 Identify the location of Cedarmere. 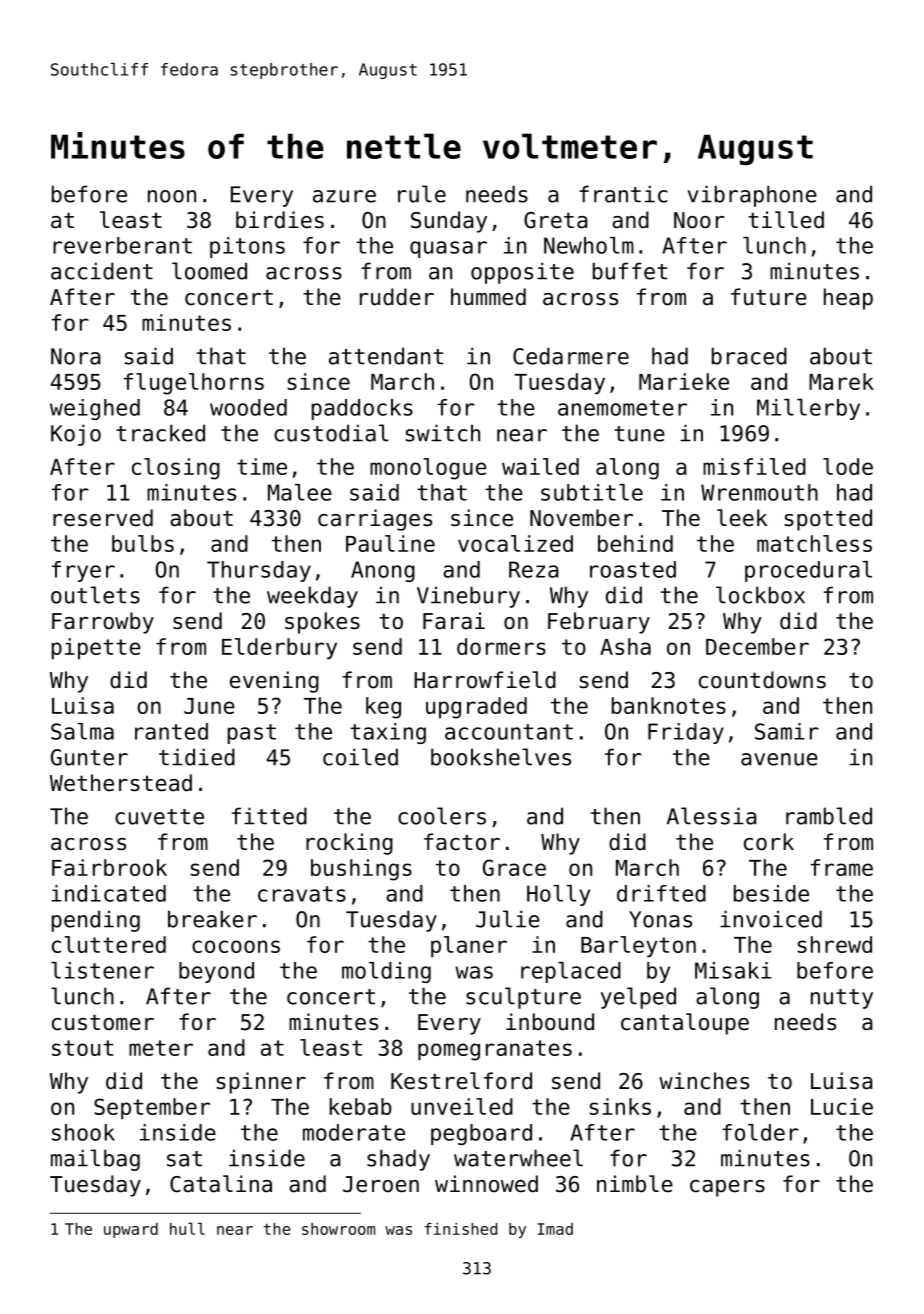
(571, 356).
